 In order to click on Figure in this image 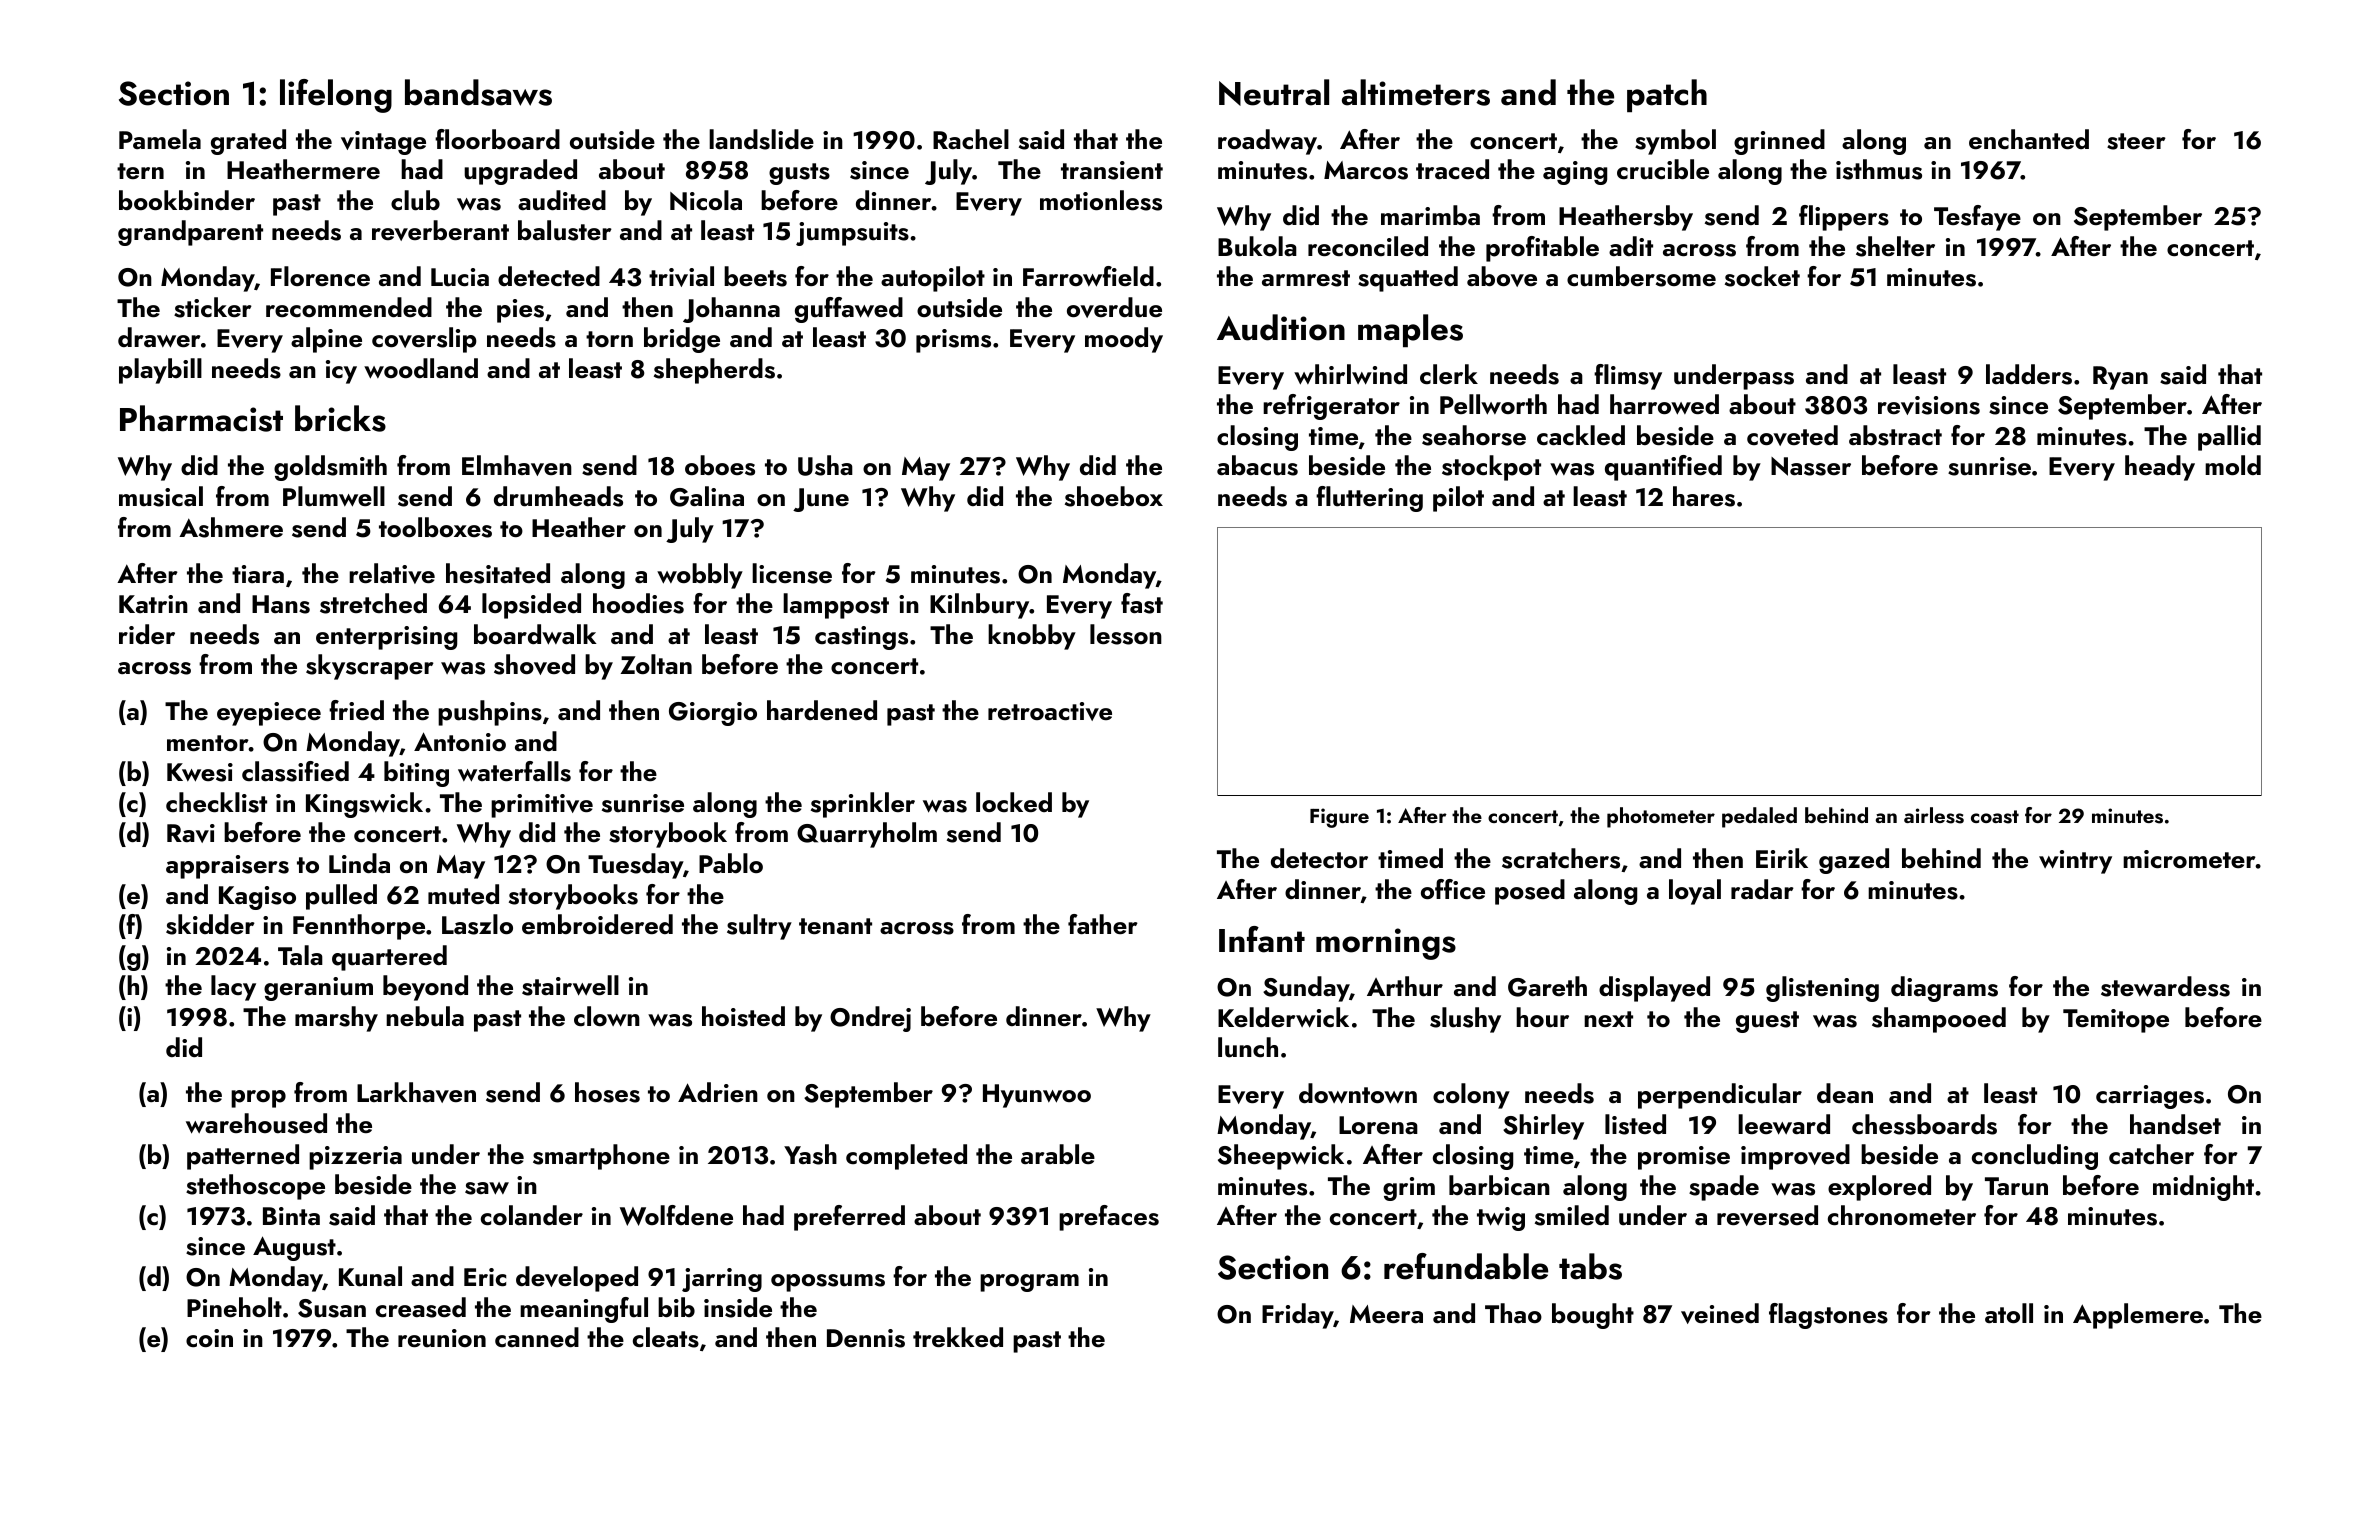, I will do `click(1339, 818)`.
